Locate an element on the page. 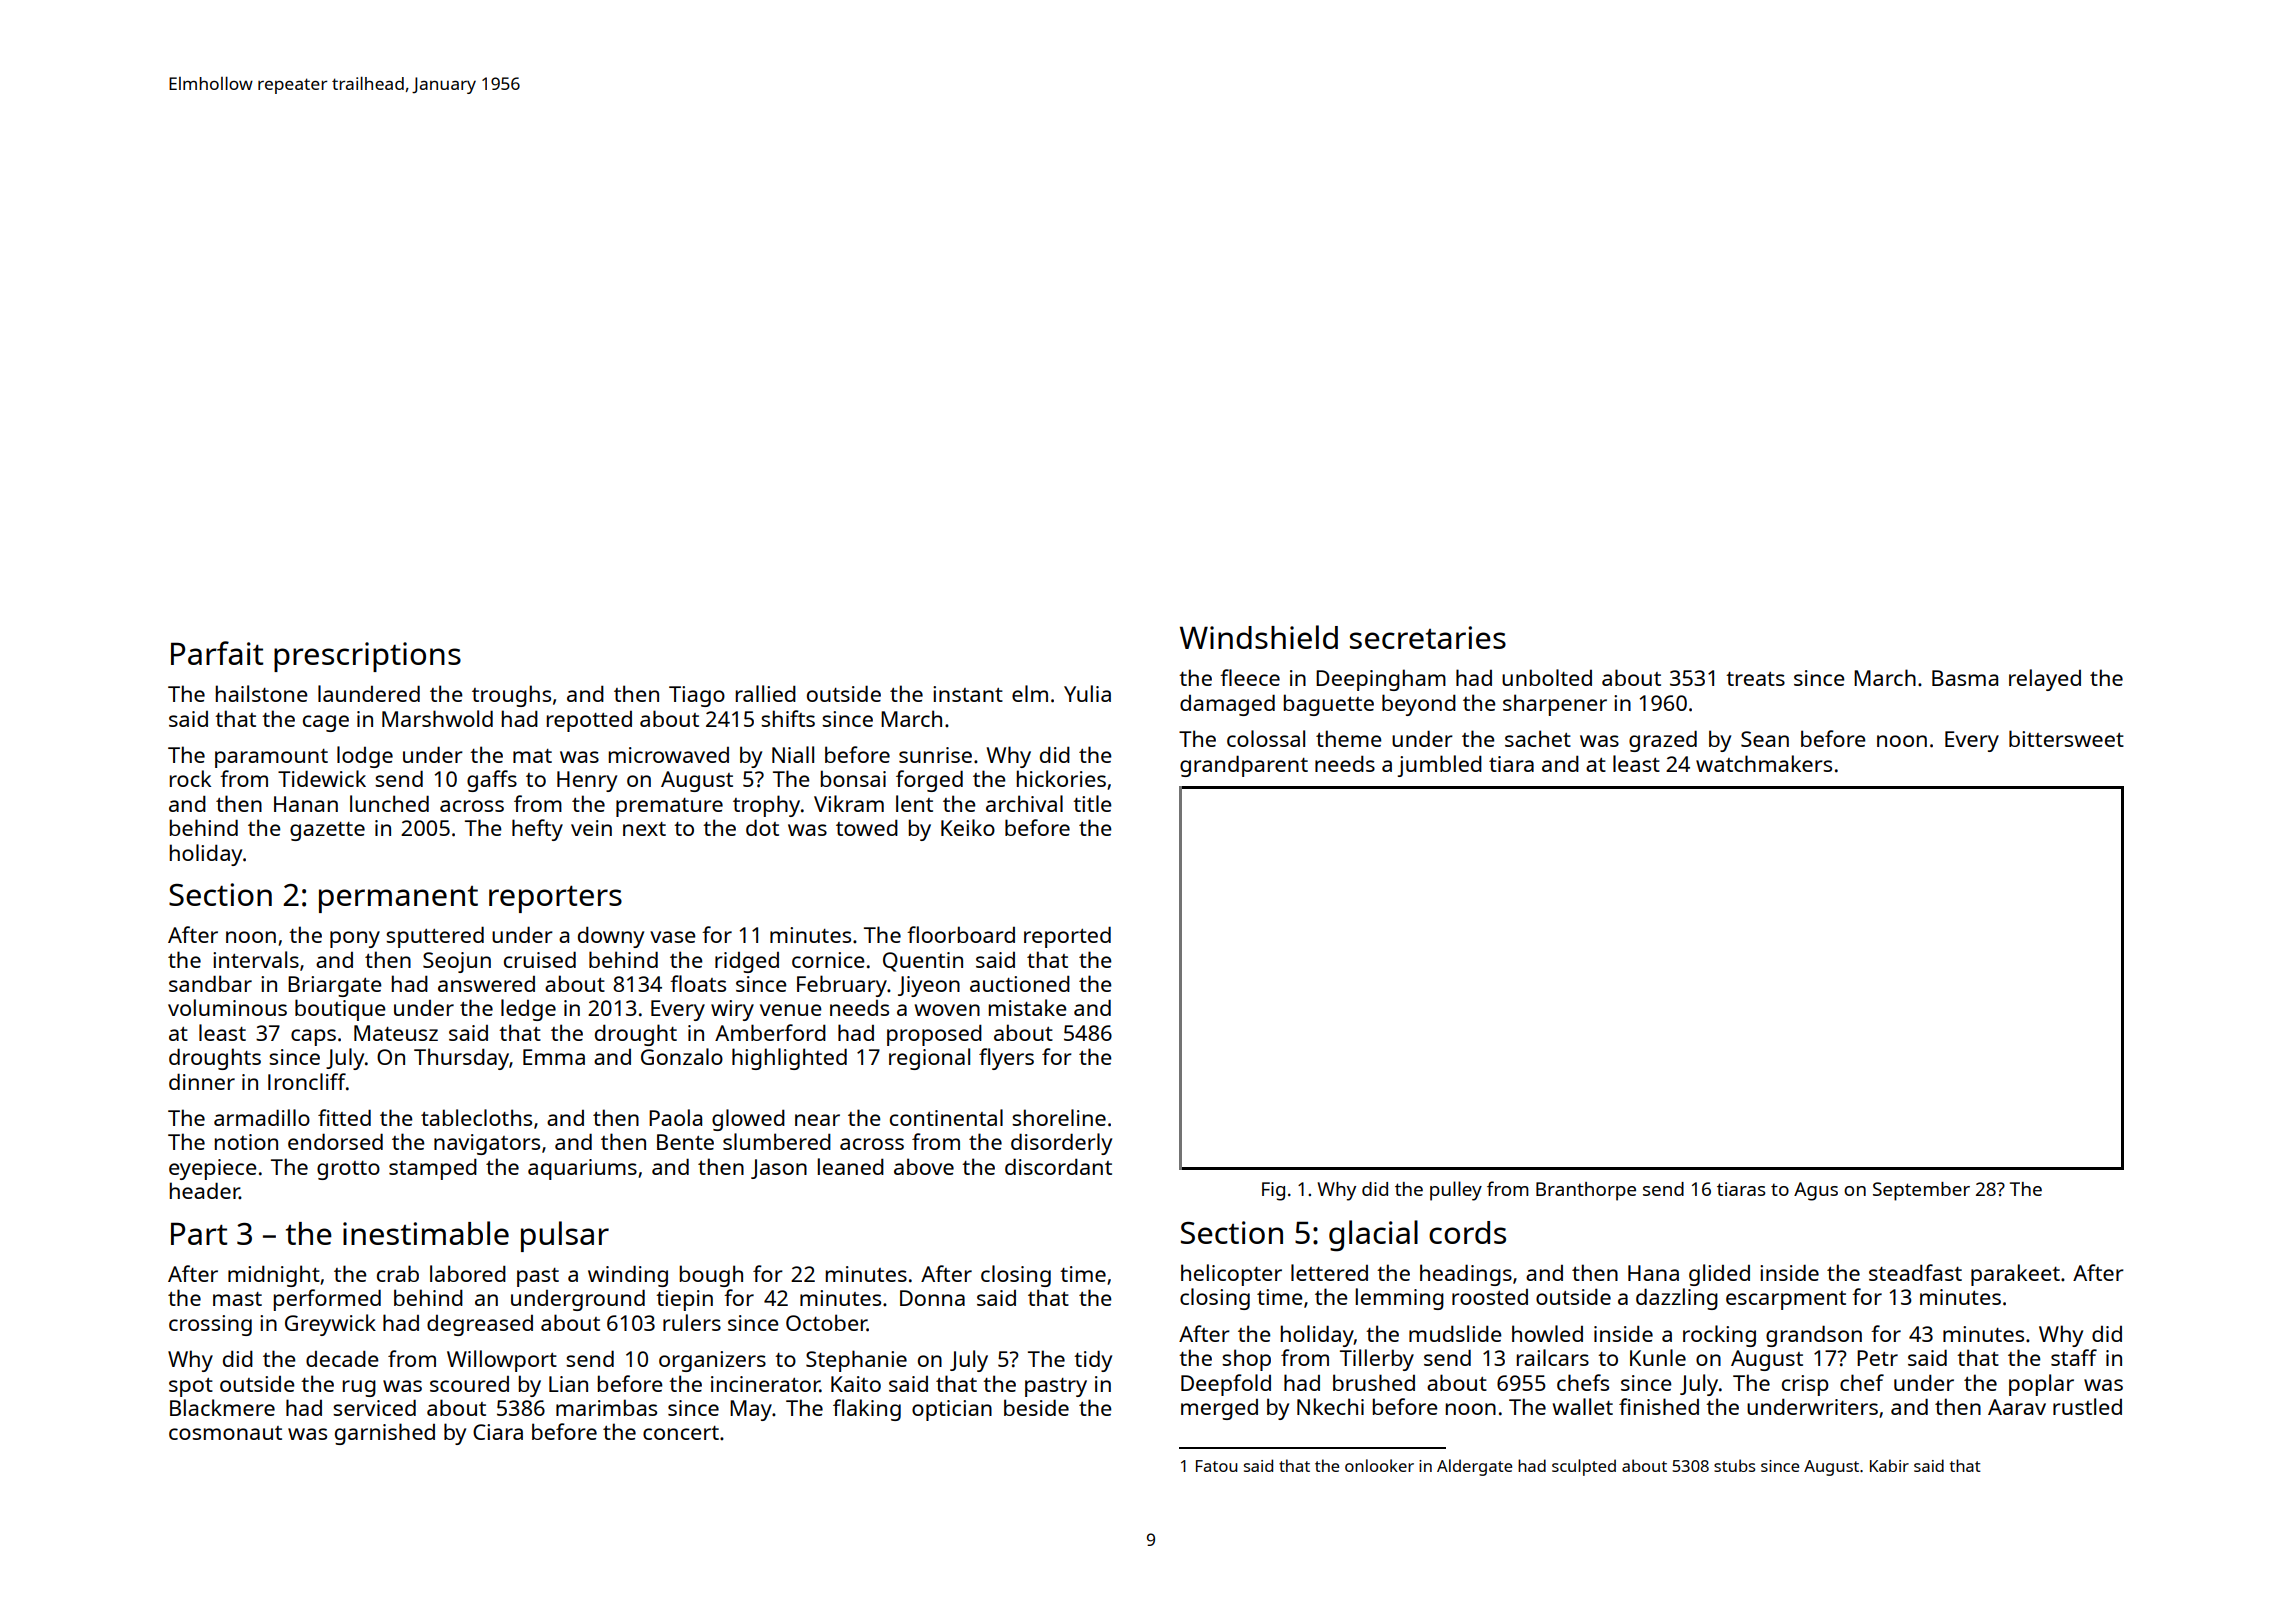 This document has height=1620, width=2292. cosmonaut is located at coordinates (225, 1433).
